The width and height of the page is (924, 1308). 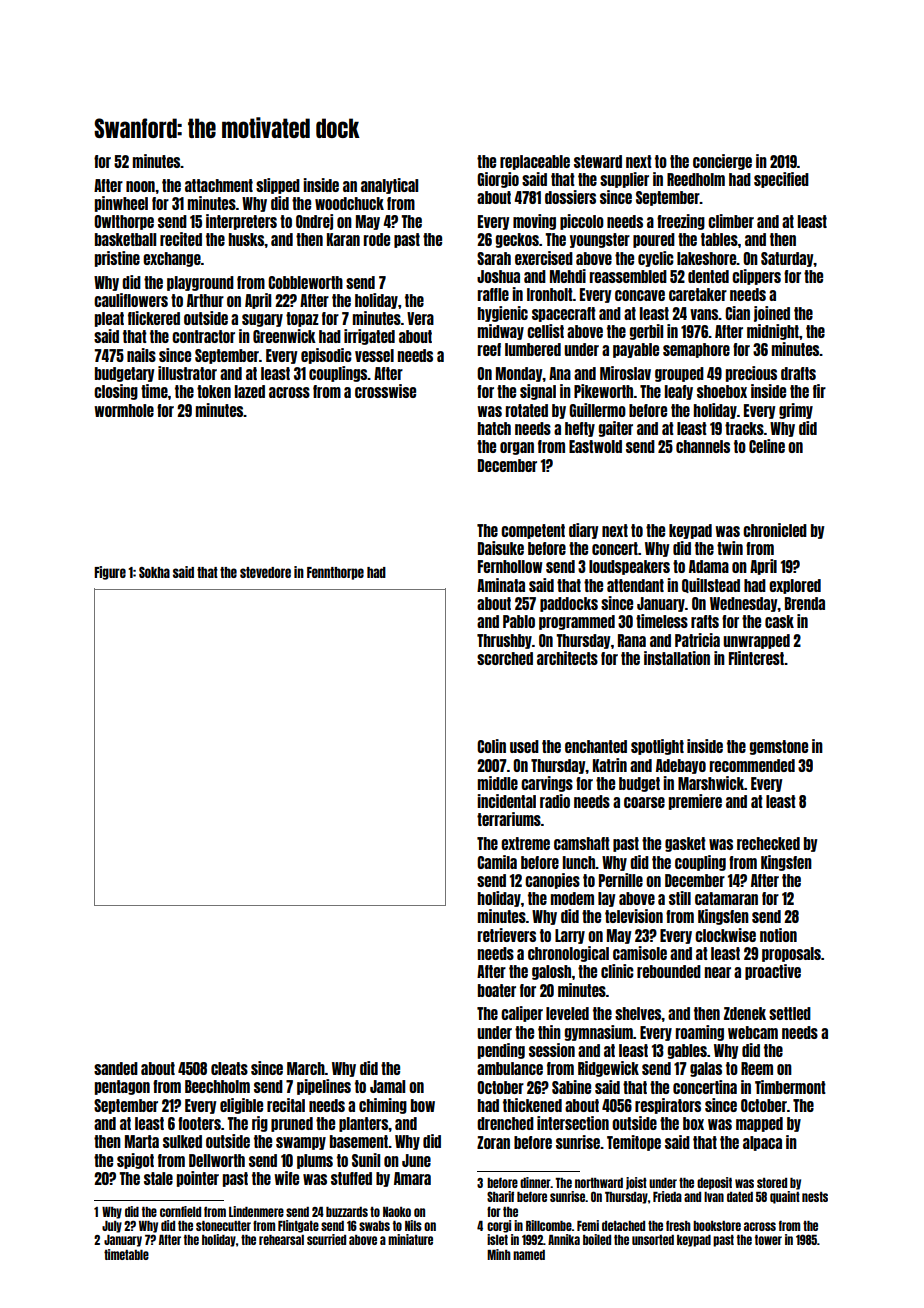 I want to click on joined, so click(x=772, y=314).
